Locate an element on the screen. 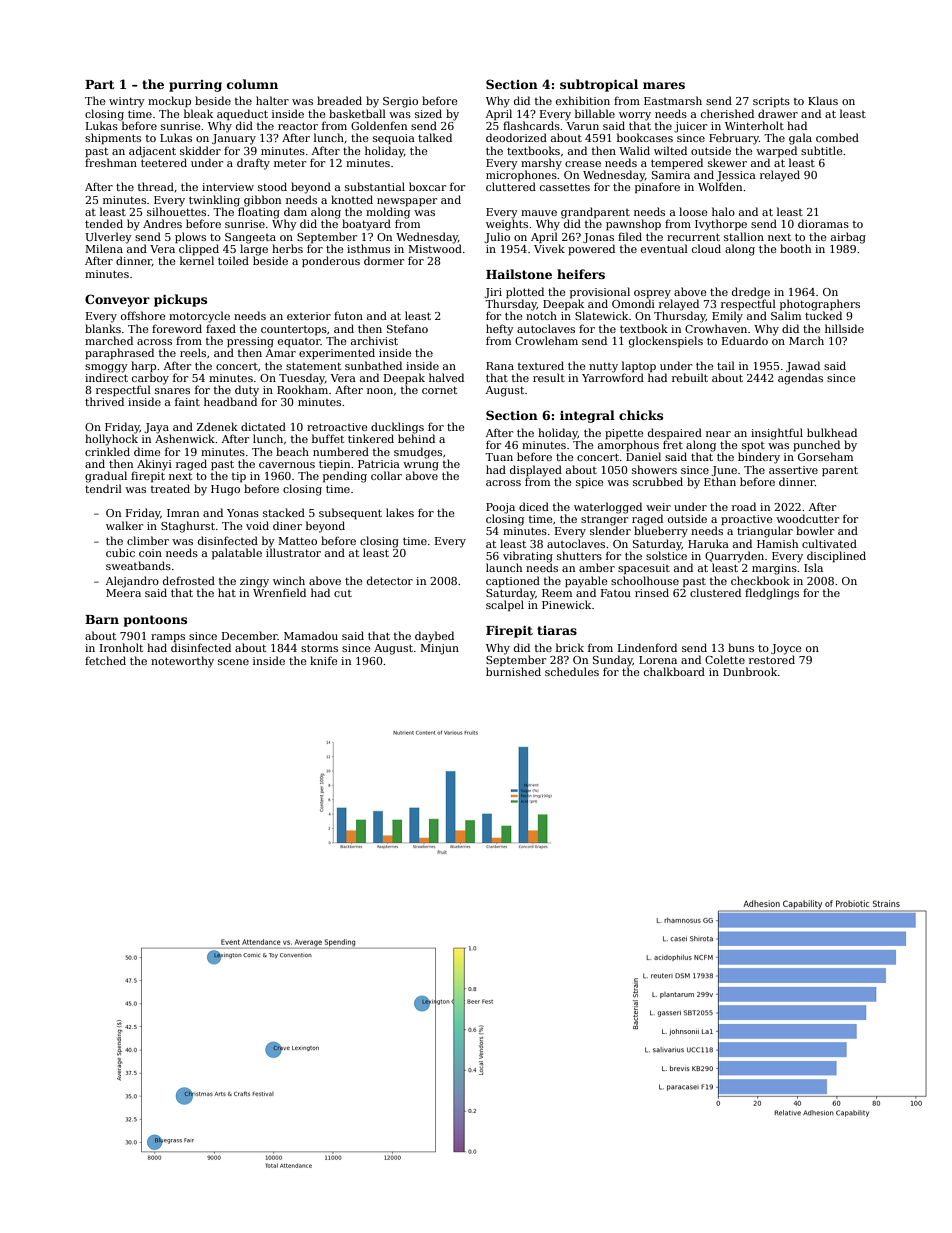 This screenshot has width=952, height=1233. Tuan is located at coordinates (499, 457).
